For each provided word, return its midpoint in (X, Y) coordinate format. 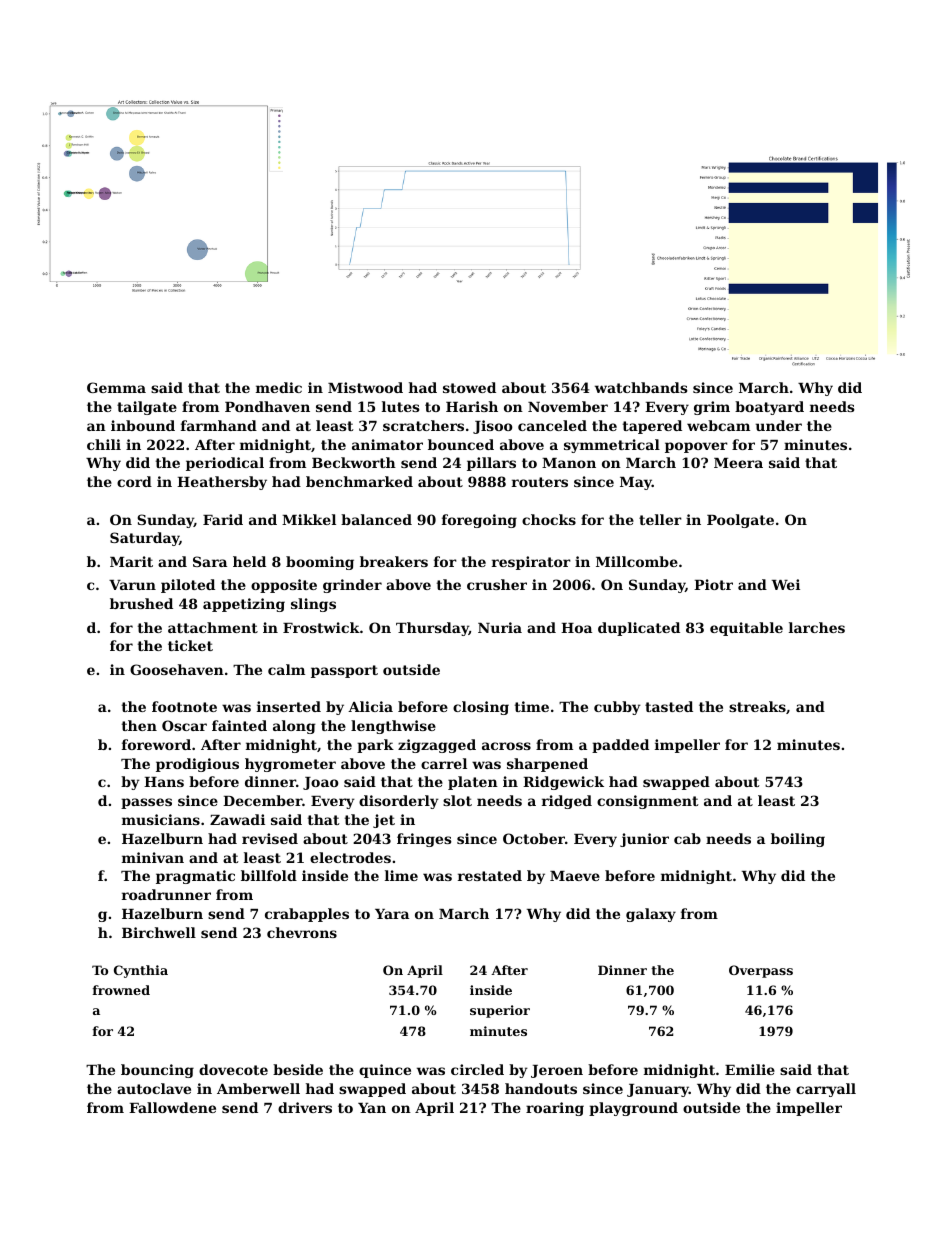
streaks (757, 706)
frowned (121, 990)
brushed (141, 603)
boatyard (769, 408)
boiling (798, 840)
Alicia (370, 706)
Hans (164, 782)
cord (134, 481)
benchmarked (359, 481)
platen (473, 783)
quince (385, 1071)
